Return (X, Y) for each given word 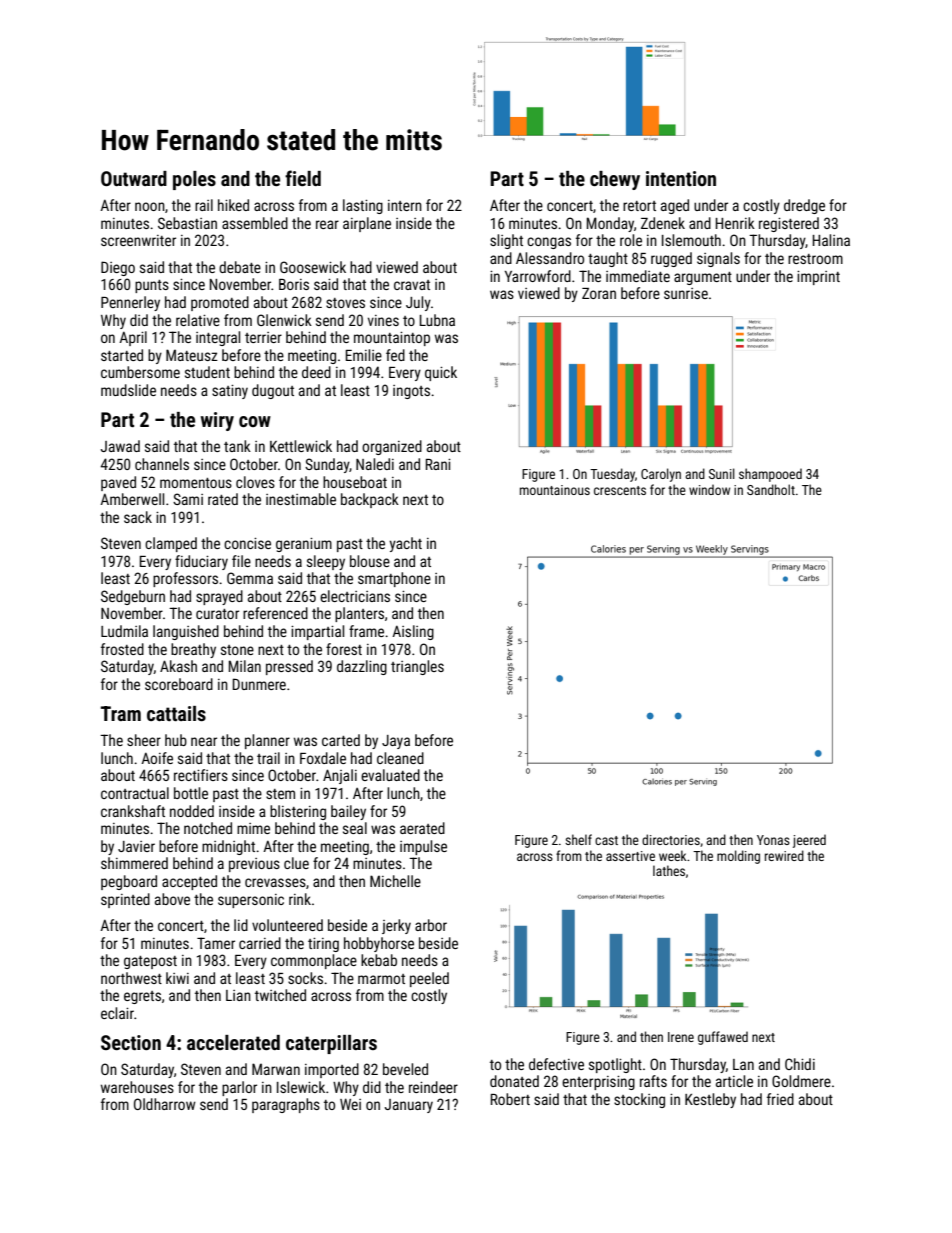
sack (138, 517)
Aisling (413, 632)
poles (194, 180)
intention (681, 178)
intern (405, 205)
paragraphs (286, 1105)
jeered (809, 841)
